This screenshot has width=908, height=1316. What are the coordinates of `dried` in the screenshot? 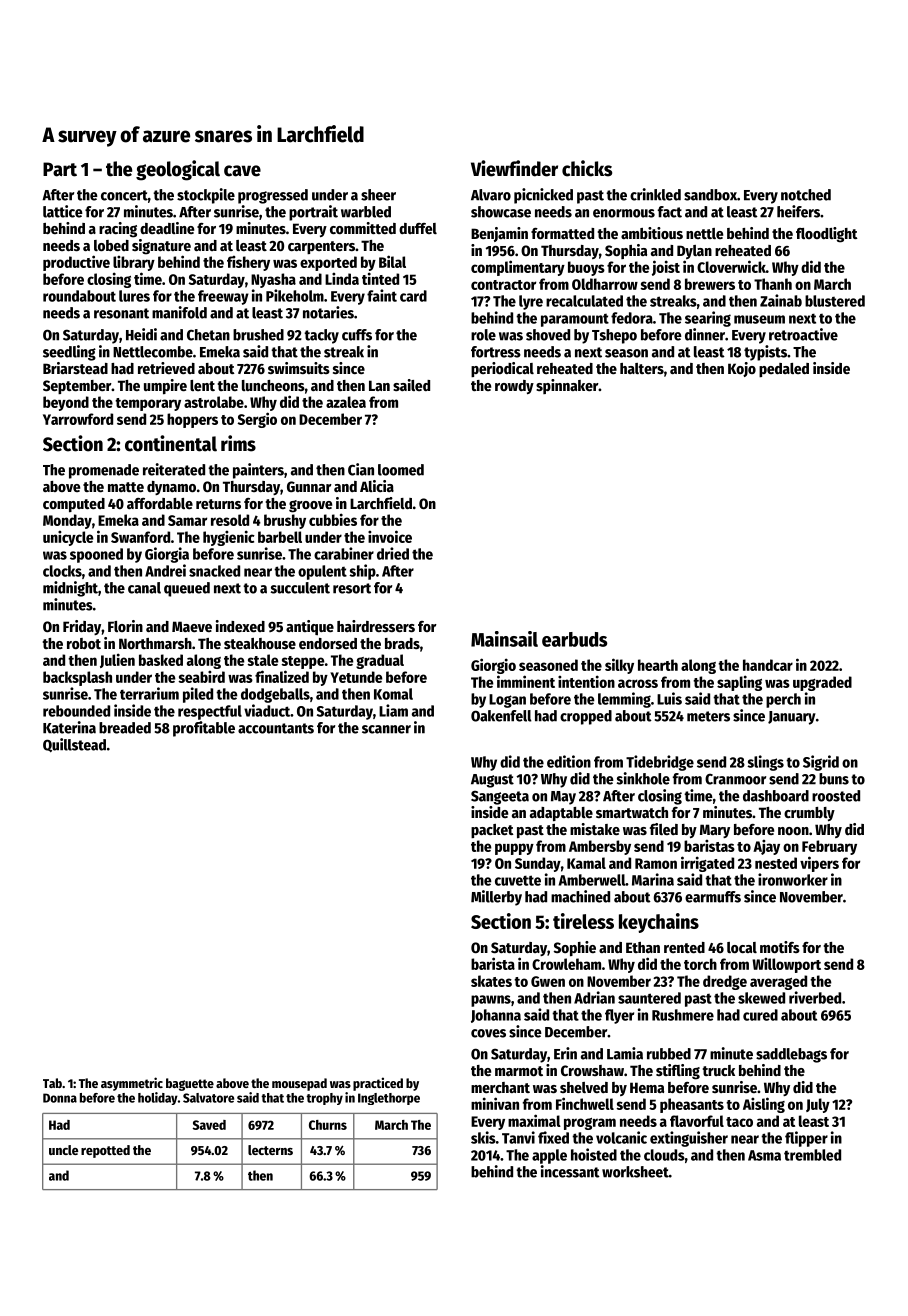 It's located at (393, 553).
